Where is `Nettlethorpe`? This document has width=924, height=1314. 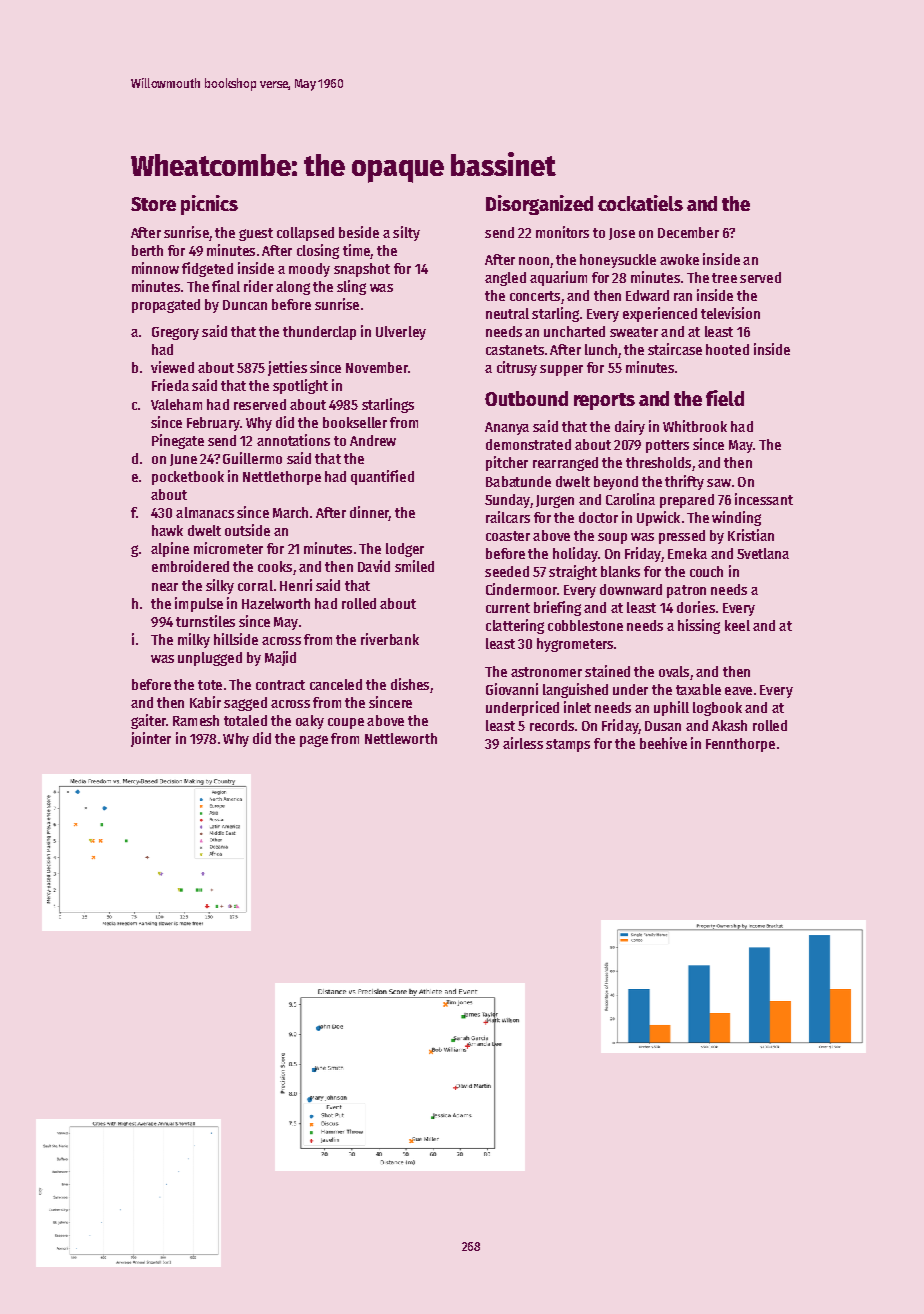
Nettlethorpe is located at coordinates (282, 478).
